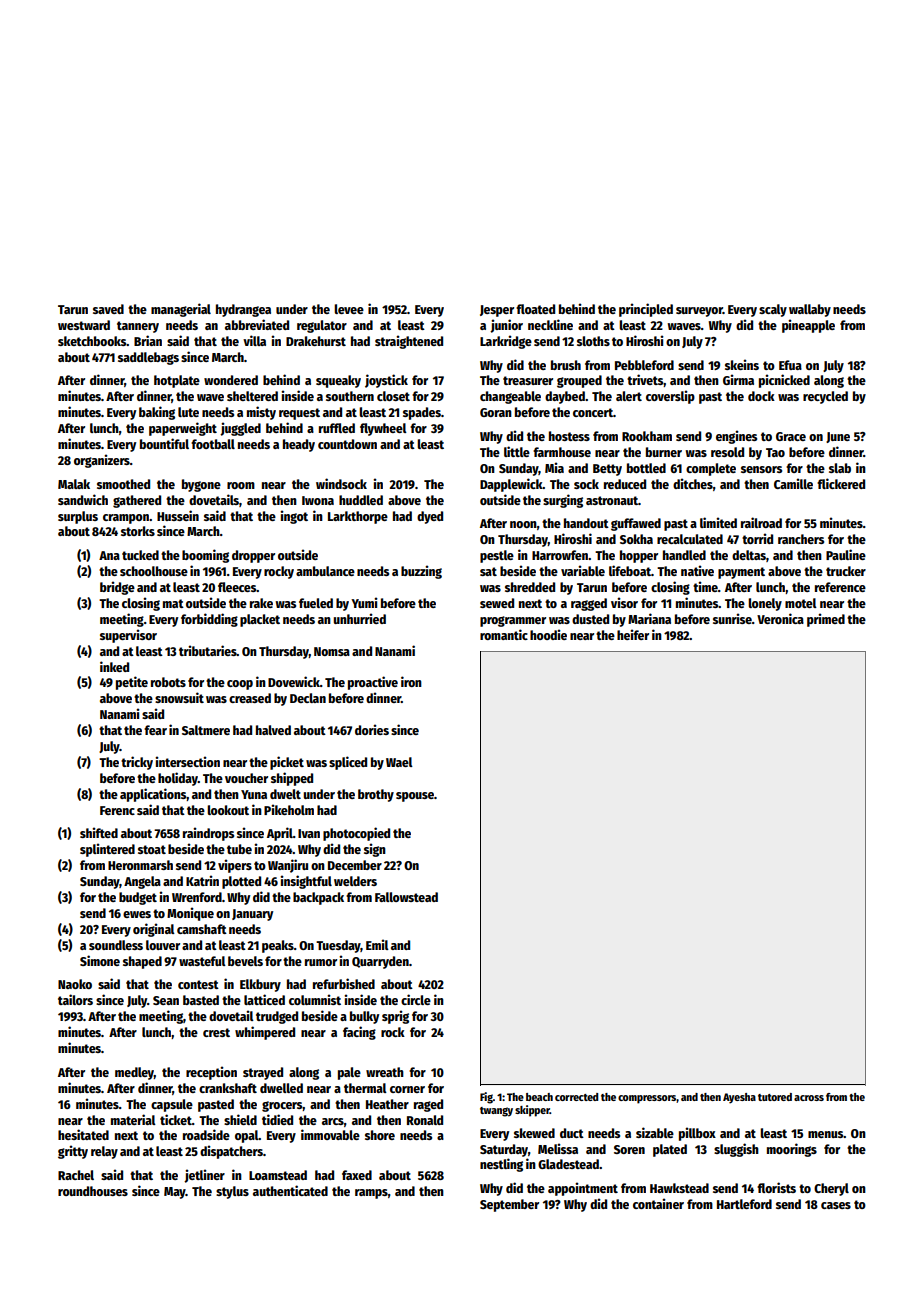 This document has height=1308, width=924. I want to click on spouse, so click(415, 797).
